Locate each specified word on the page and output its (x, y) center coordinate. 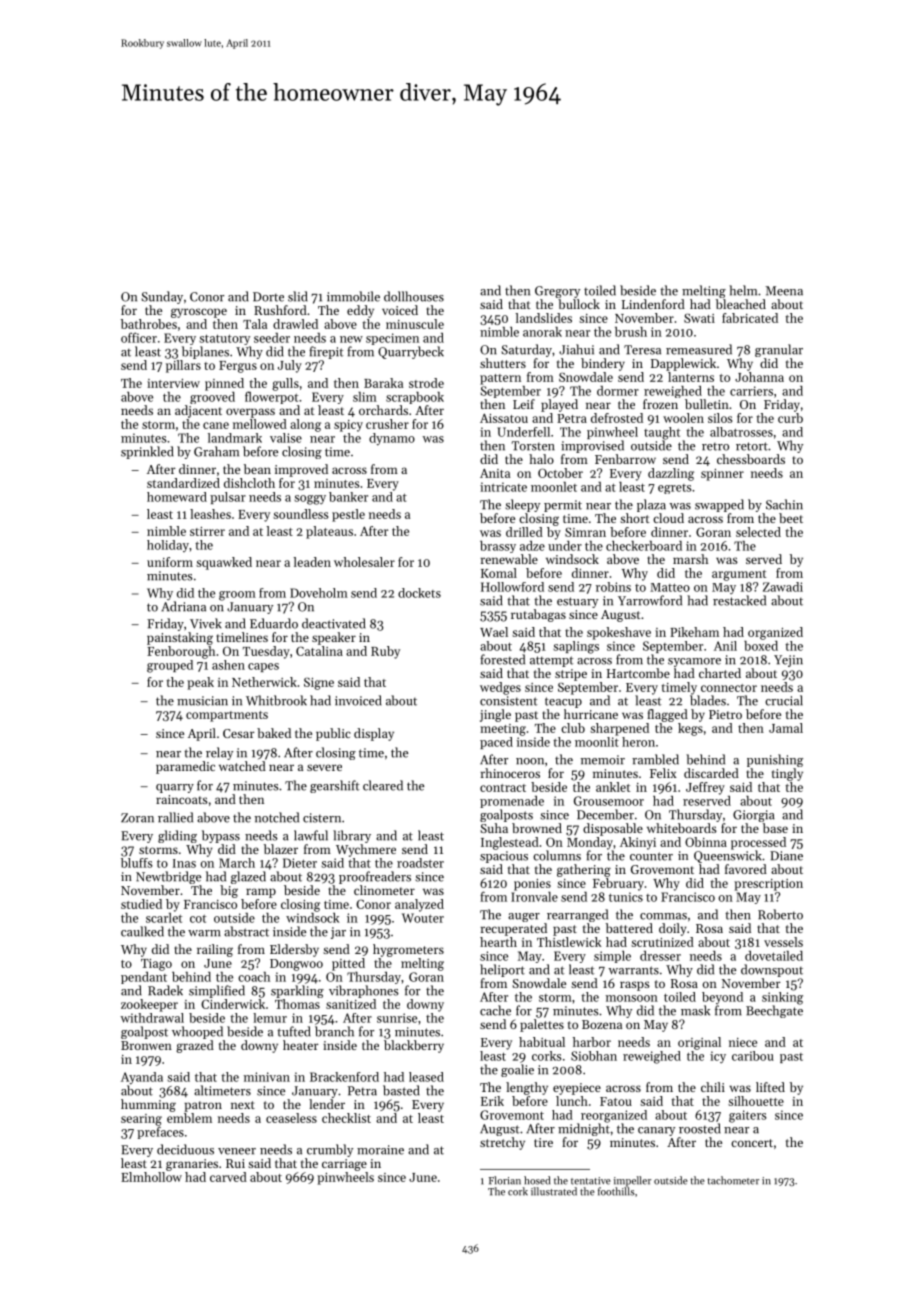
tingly (787, 774)
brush (631, 332)
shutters (503, 363)
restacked (739, 600)
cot (198, 918)
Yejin (788, 661)
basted (401, 1090)
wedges (500, 688)
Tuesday (266, 652)
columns (557, 855)
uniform (170, 562)
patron (203, 1106)
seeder (272, 338)
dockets (419, 593)
